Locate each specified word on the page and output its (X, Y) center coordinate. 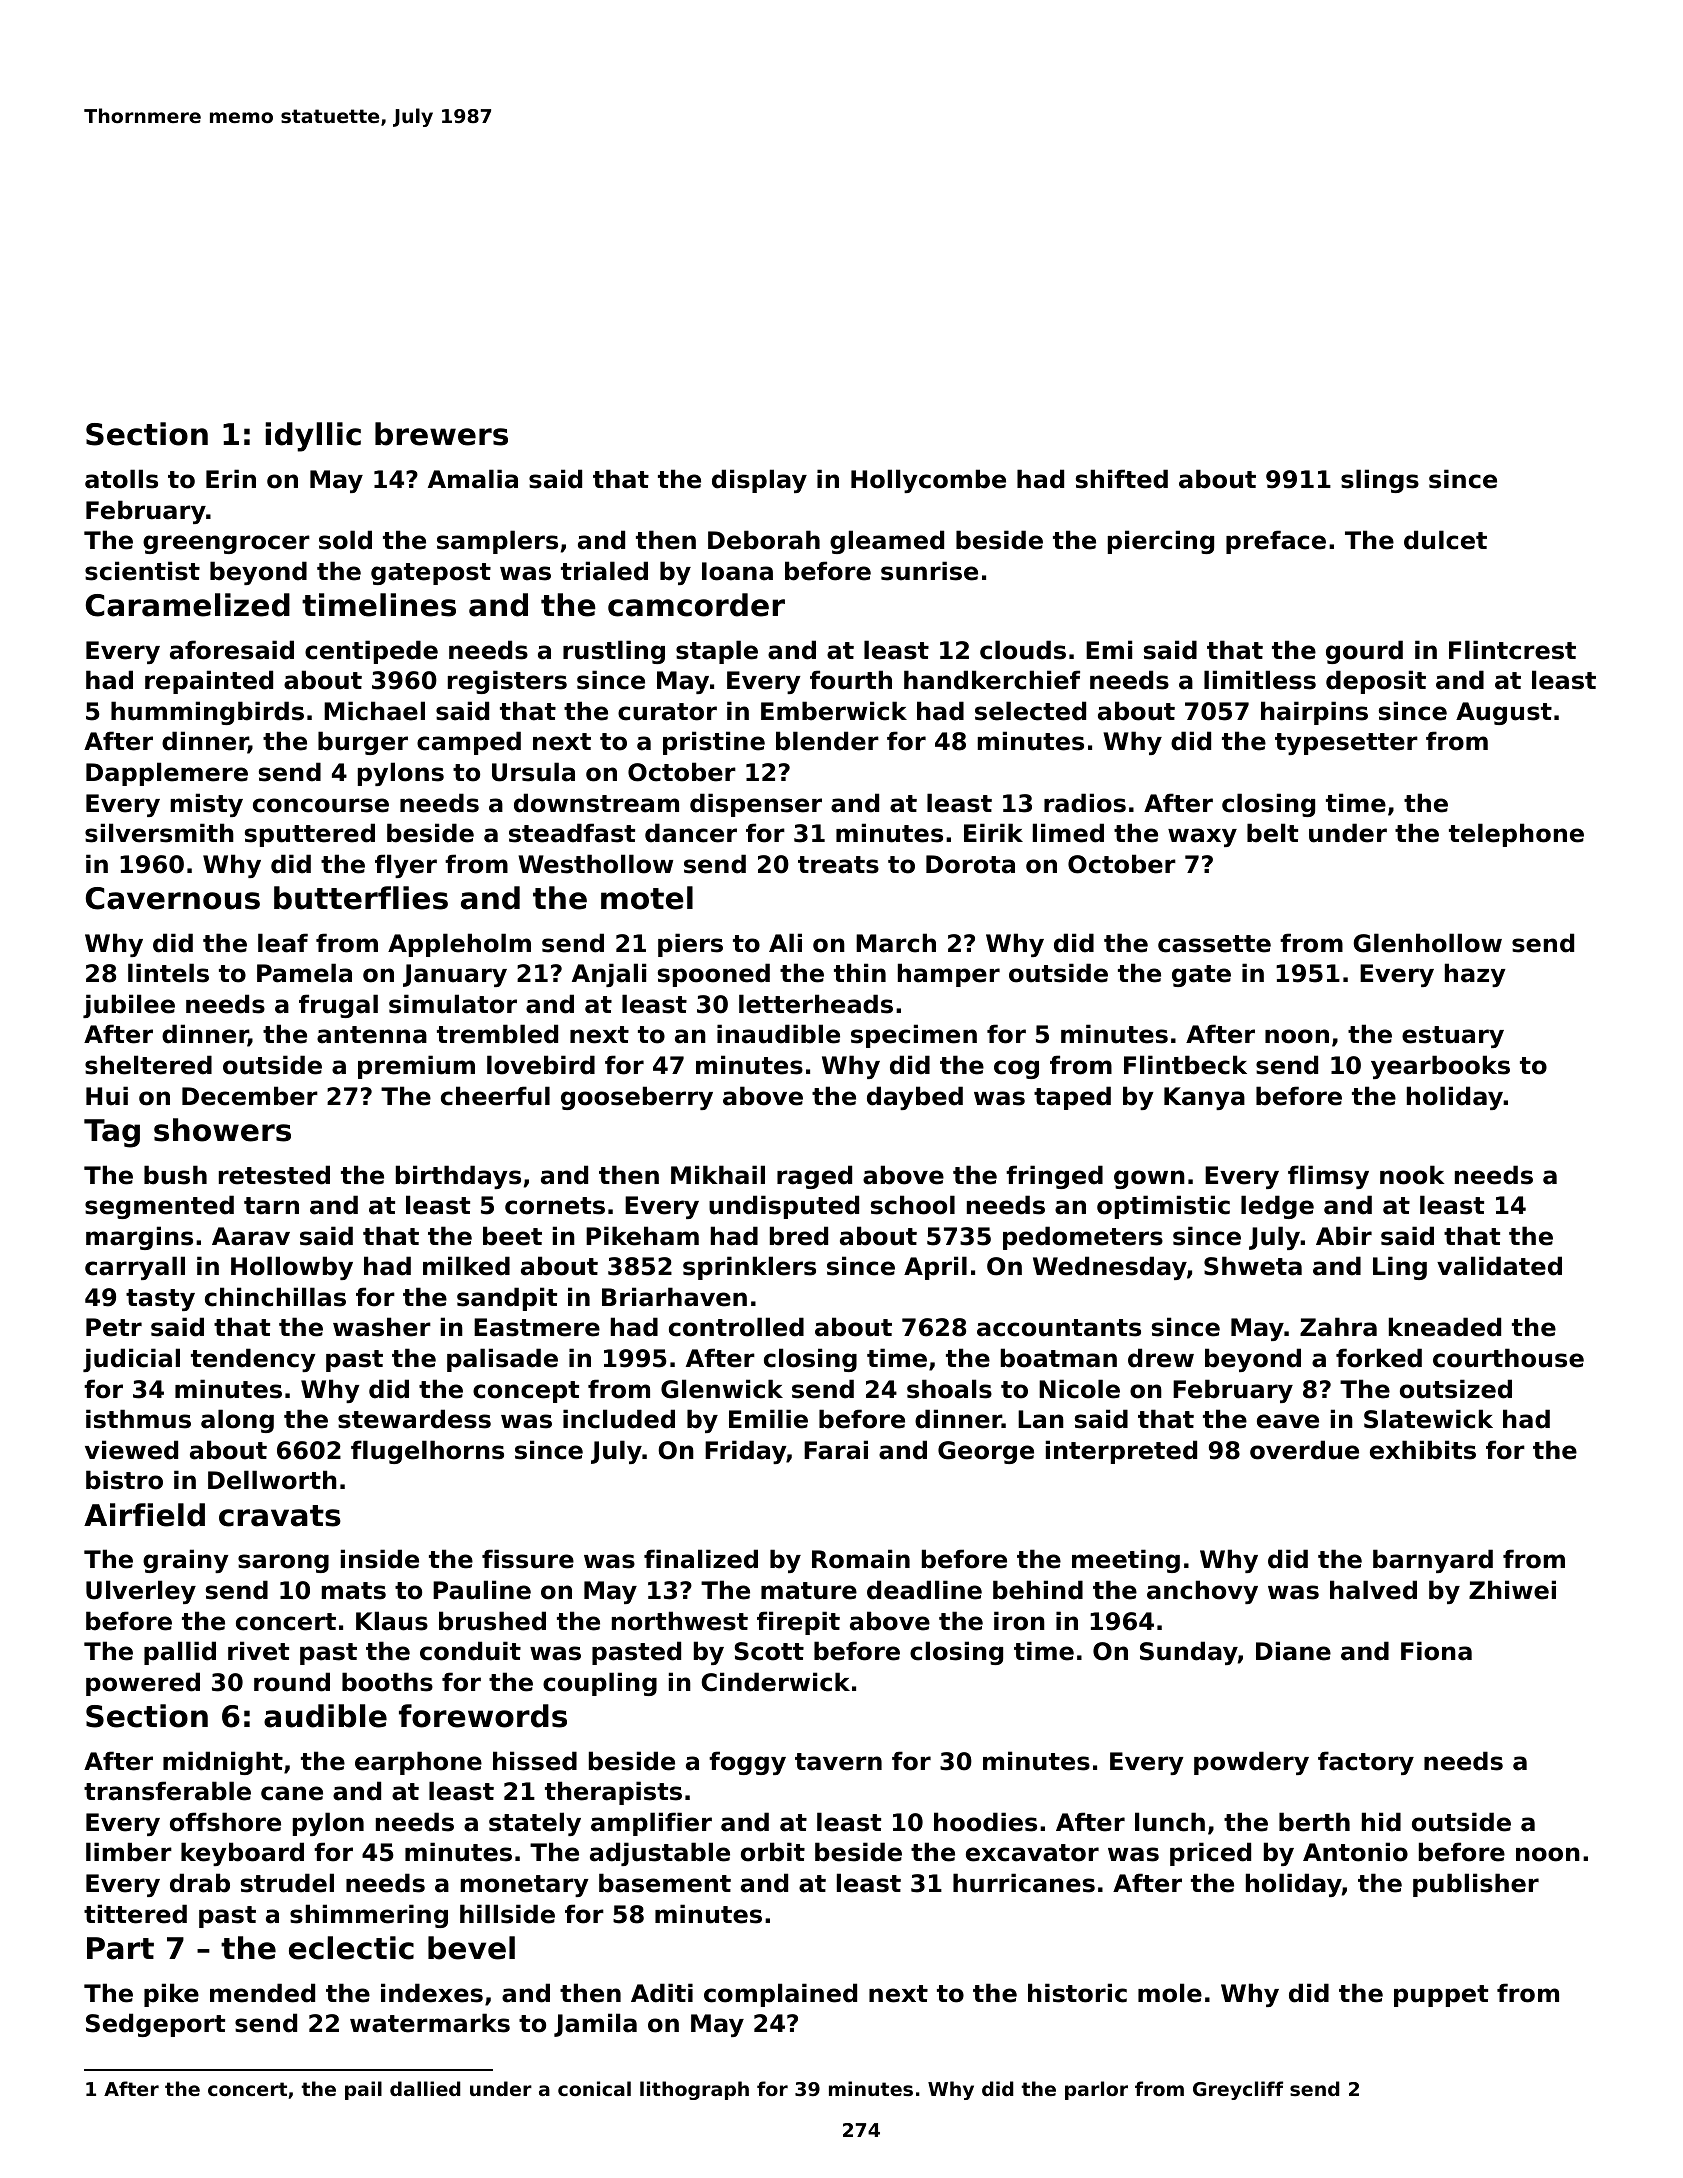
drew (1161, 1358)
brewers (441, 434)
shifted (1122, 479)
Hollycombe (928, 481)
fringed (1054, 1177)
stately (535, 1824)
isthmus (138, 1419)
